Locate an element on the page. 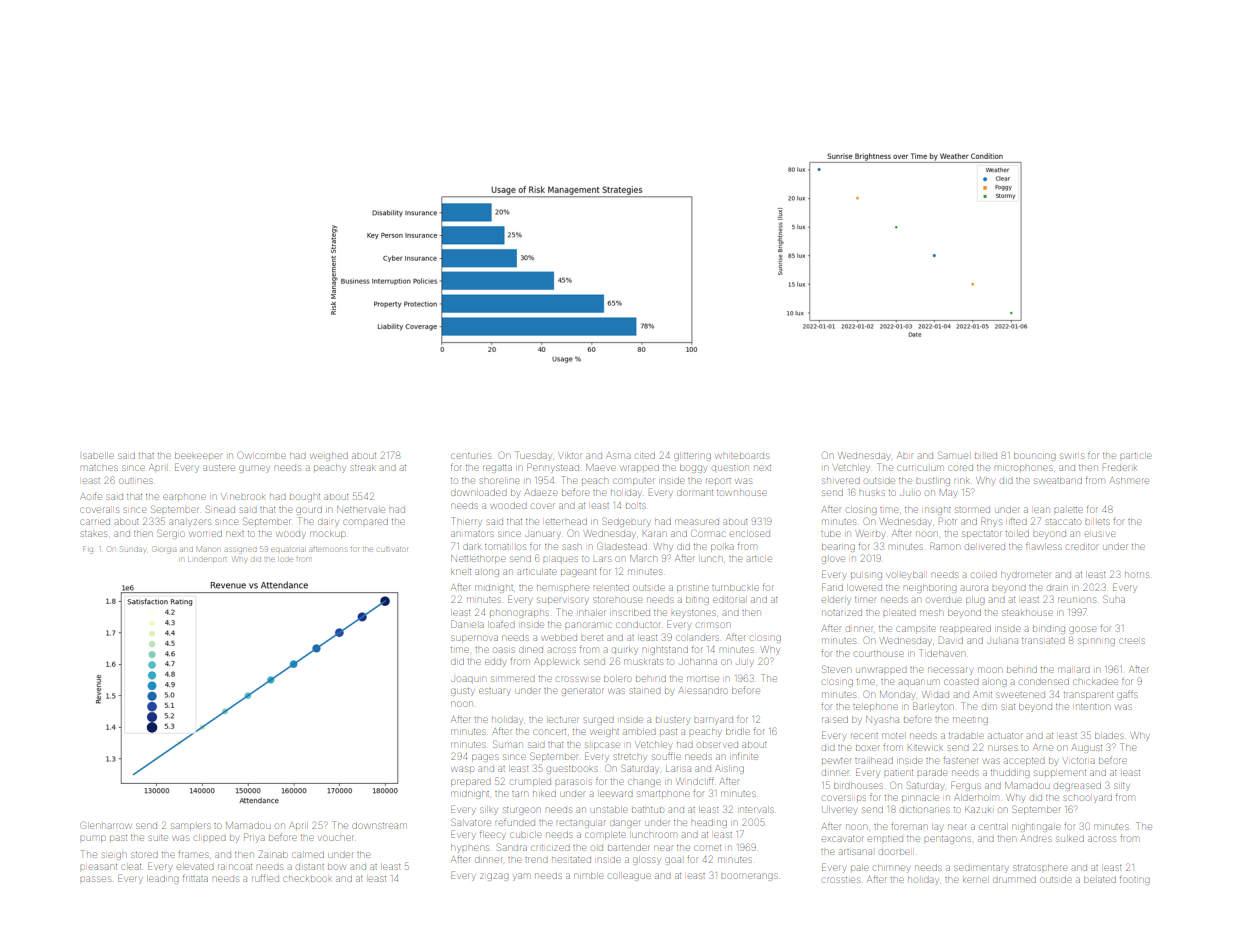 Image resolution: width=1233 pixels, height=952 pixels. turnbuckle is located at coordinates (735, 588).
